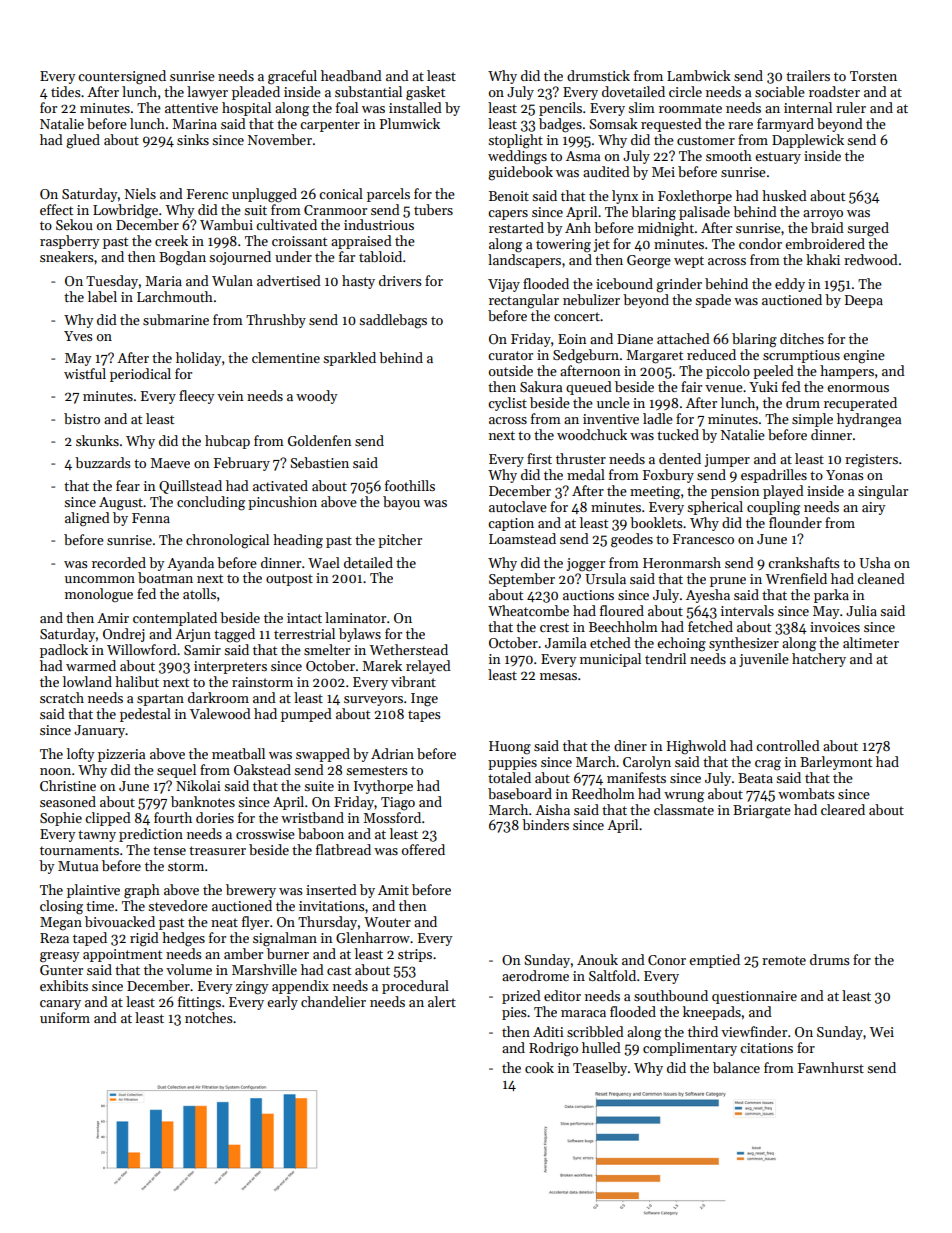 Image resolution: width=952 pixels, height=1233 pixels. What do you see at coordinates (699, 75) in the screenshot?
I see `Lambwick` at bounding box center [699, 75].
